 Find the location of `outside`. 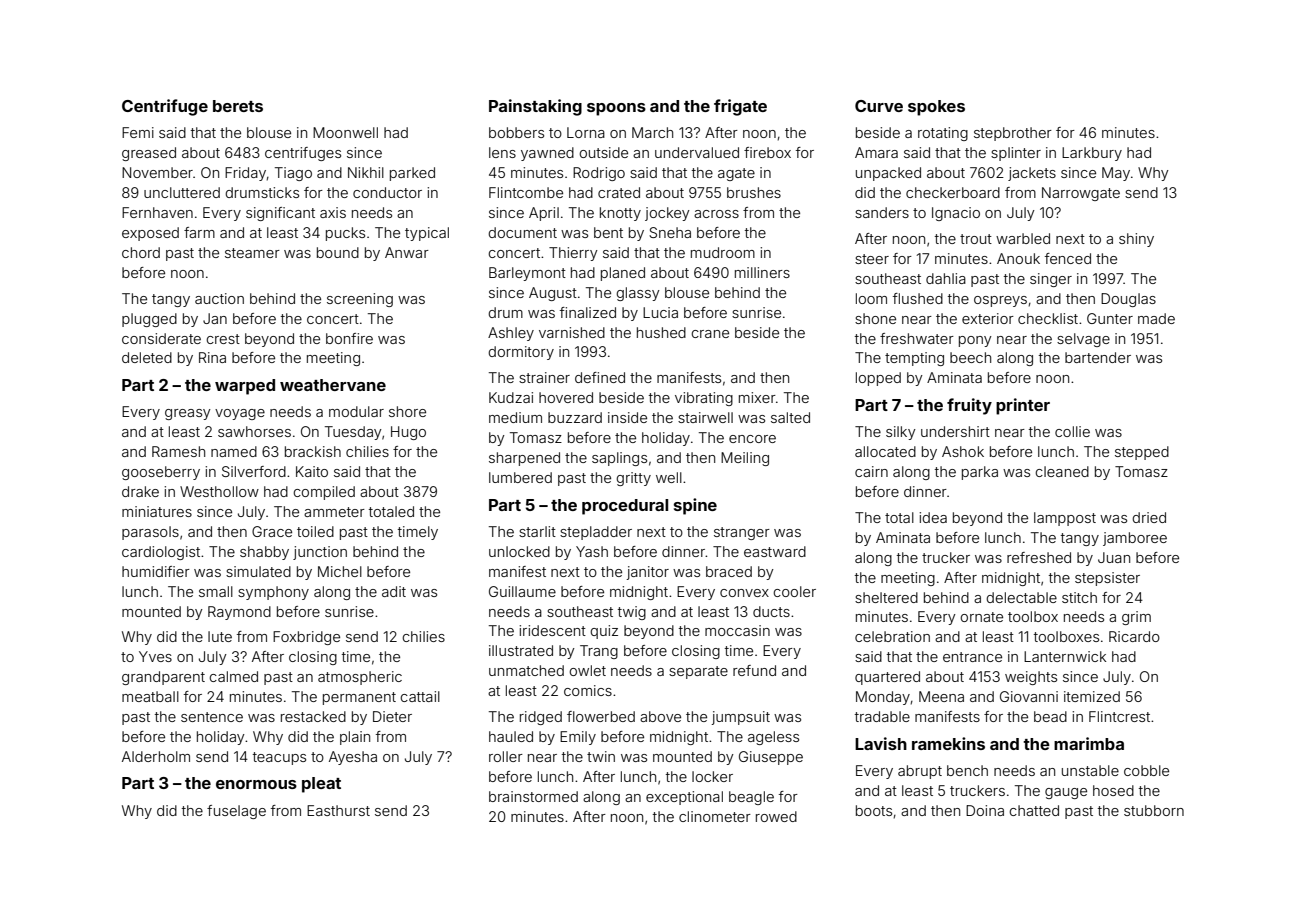

outside is located at coordinates (603, 152).
